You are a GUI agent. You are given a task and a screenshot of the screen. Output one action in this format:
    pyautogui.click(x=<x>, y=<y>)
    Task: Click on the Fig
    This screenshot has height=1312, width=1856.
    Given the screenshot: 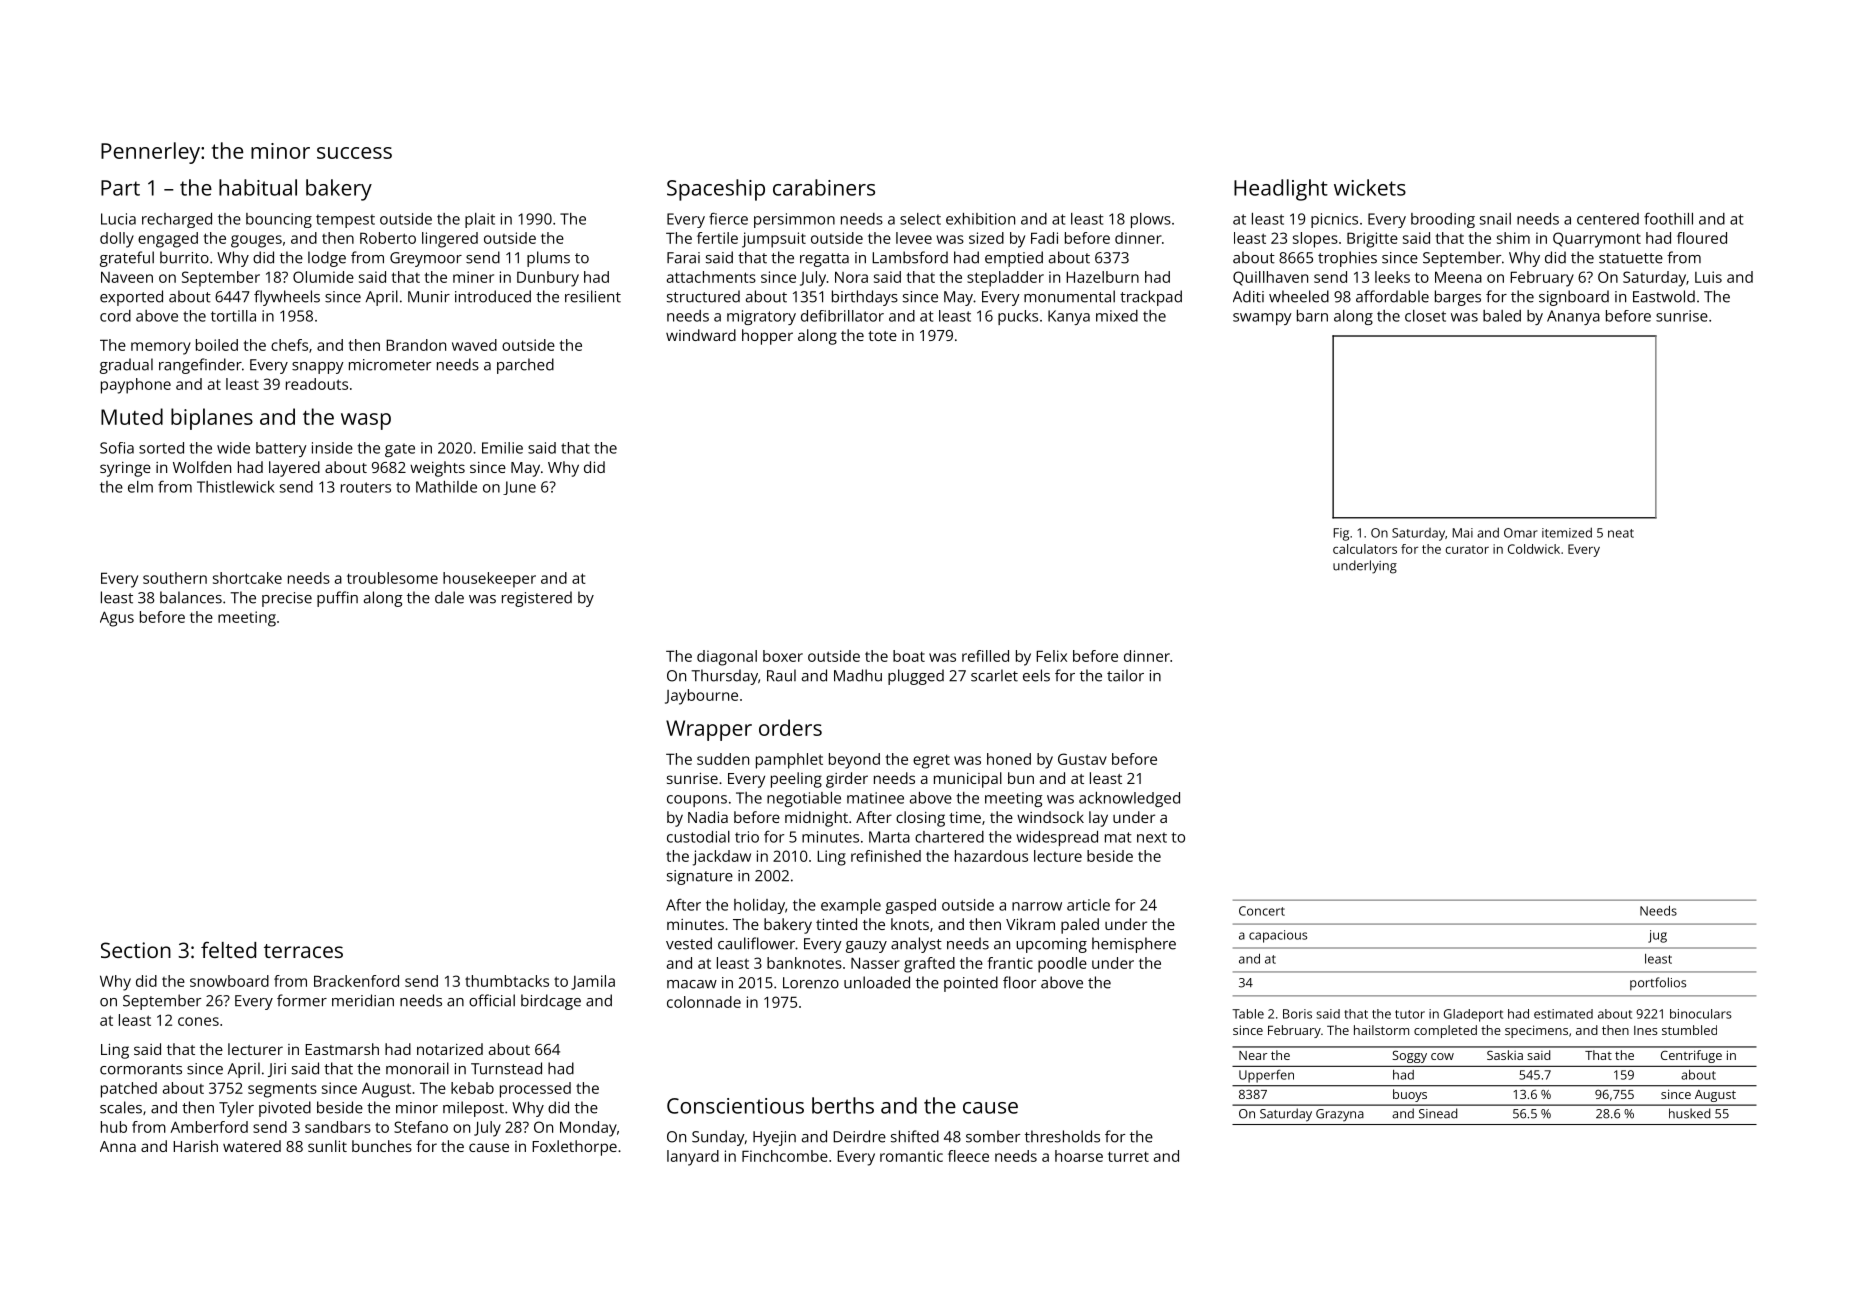 What is the action you would take?
    pyautogui.click(x=1341, y=534)
